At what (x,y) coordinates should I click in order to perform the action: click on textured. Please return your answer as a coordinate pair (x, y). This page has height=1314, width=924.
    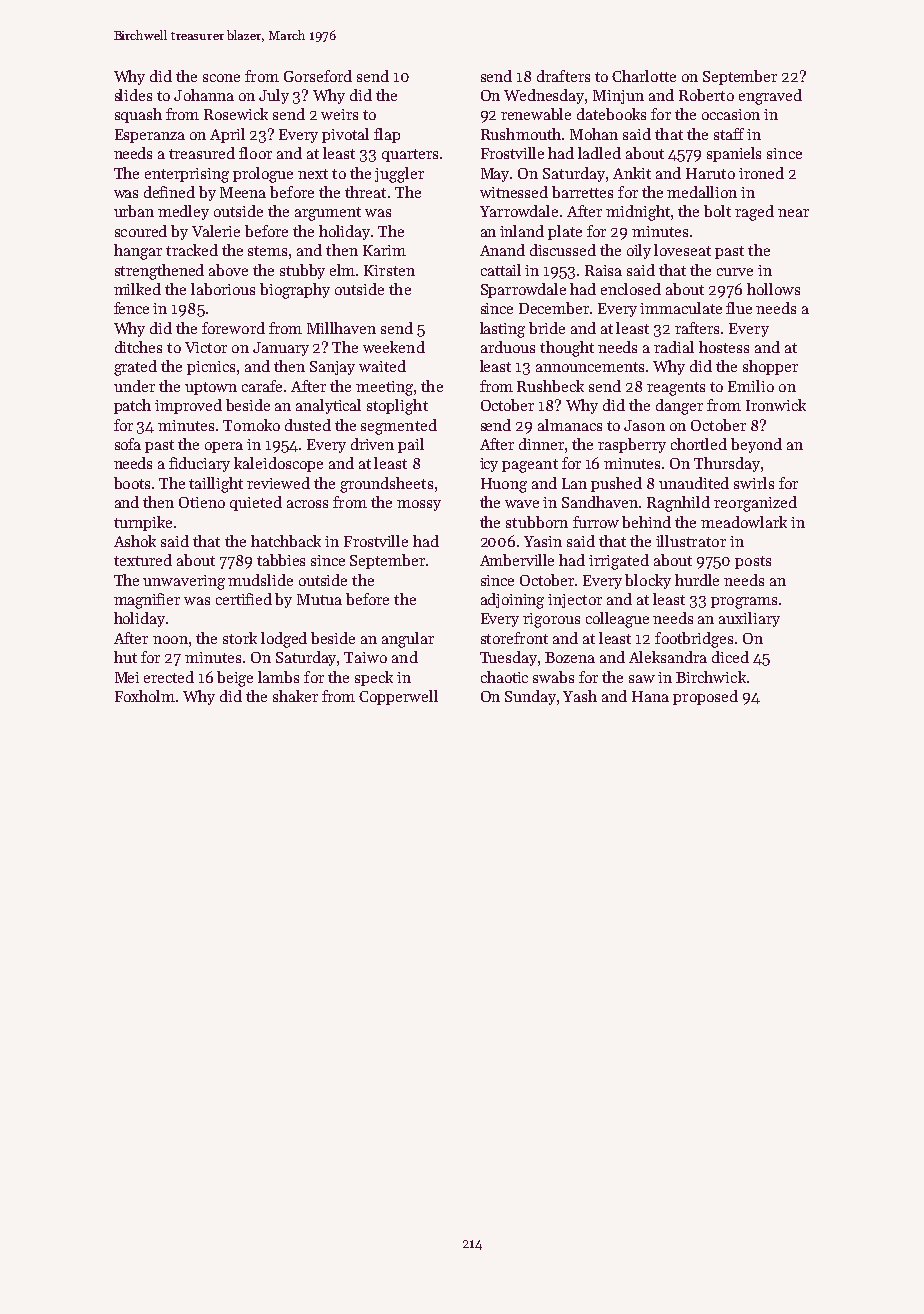
    Looking at the image, I should click on (143, 560).
